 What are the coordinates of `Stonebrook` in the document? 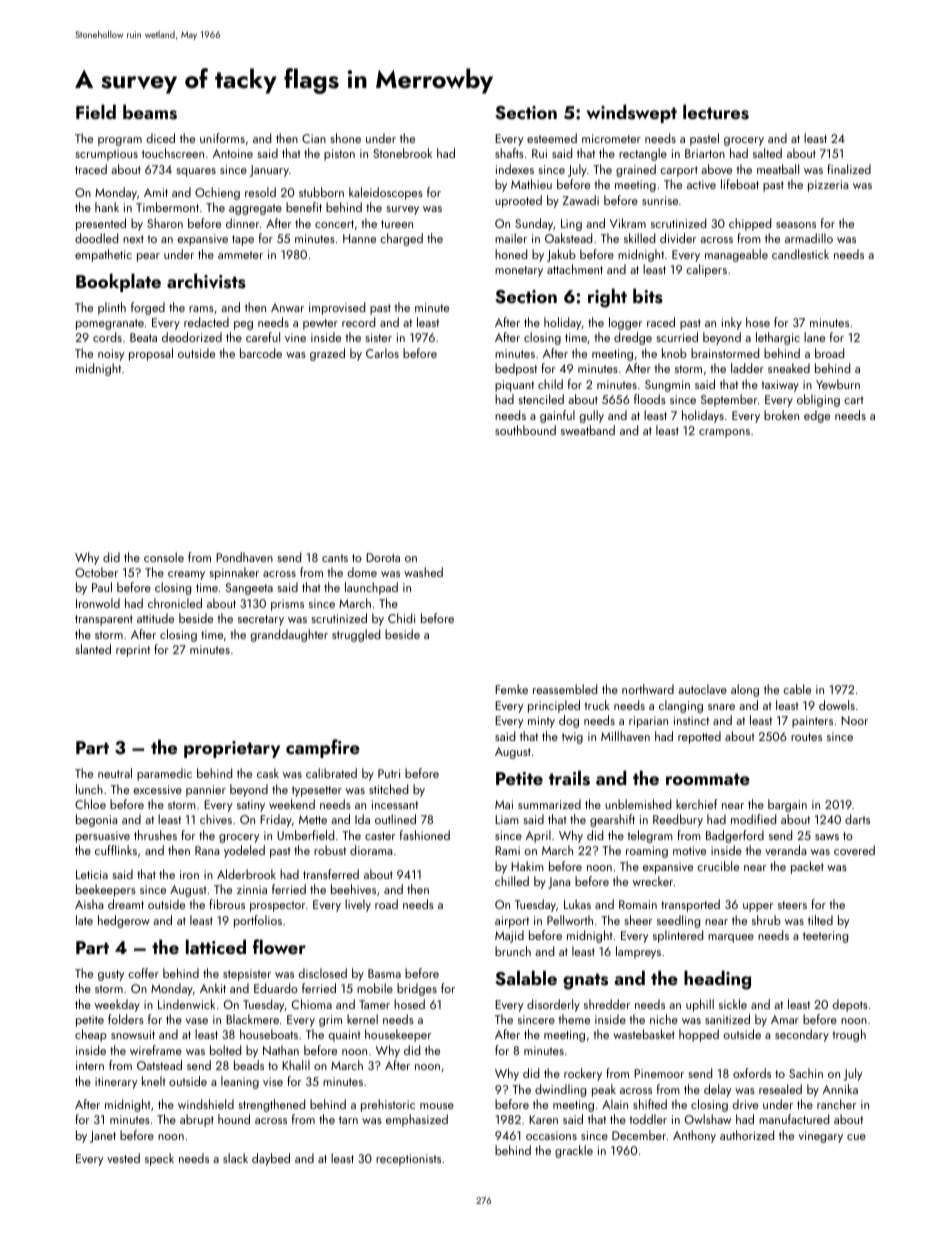 It's located at (402, 153).
